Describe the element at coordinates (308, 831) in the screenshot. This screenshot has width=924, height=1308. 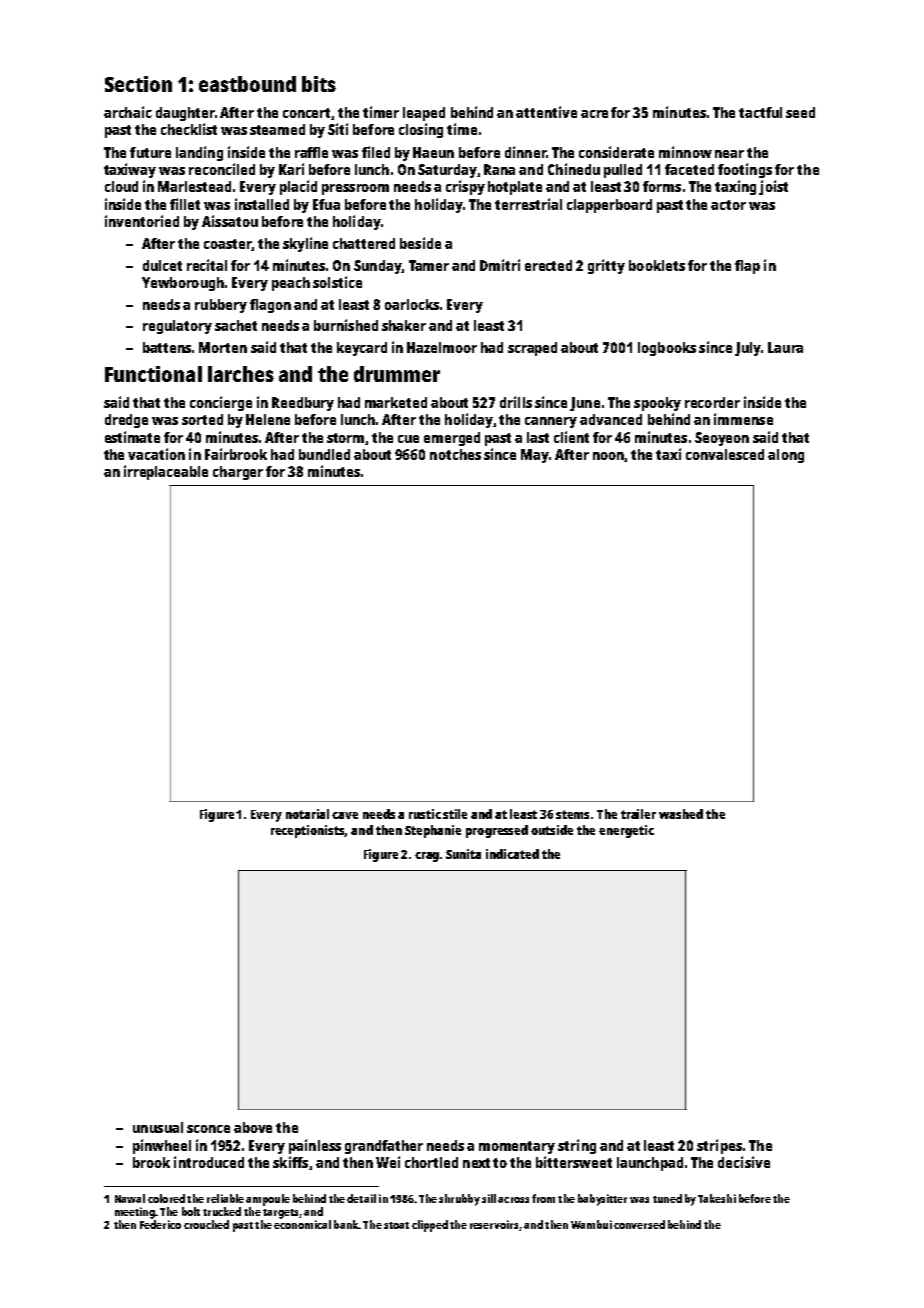
I see `receptionists` at that location.
